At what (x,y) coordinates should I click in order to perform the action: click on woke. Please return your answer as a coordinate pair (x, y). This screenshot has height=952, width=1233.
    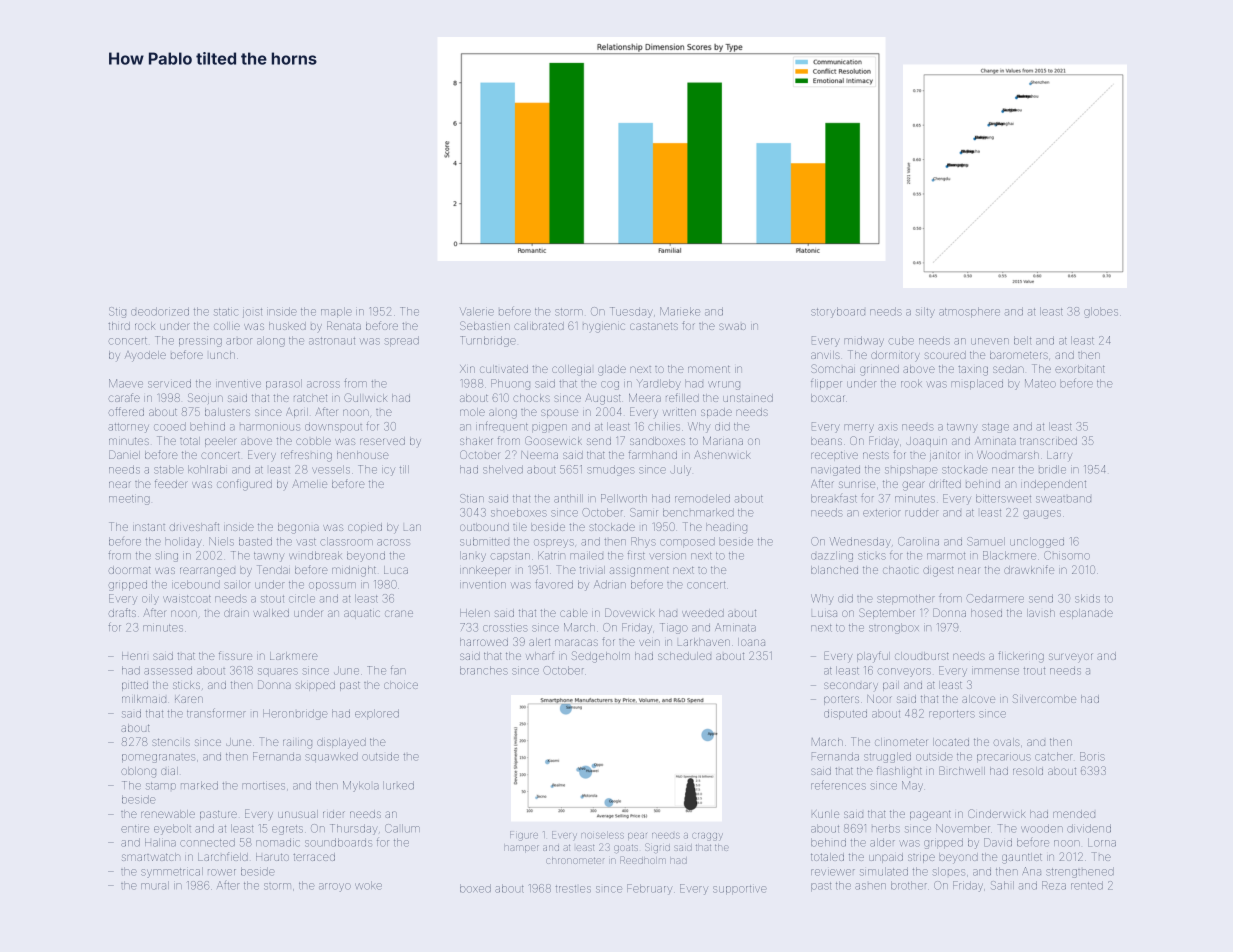
    Looking at the image, I should click on (368, 885).
